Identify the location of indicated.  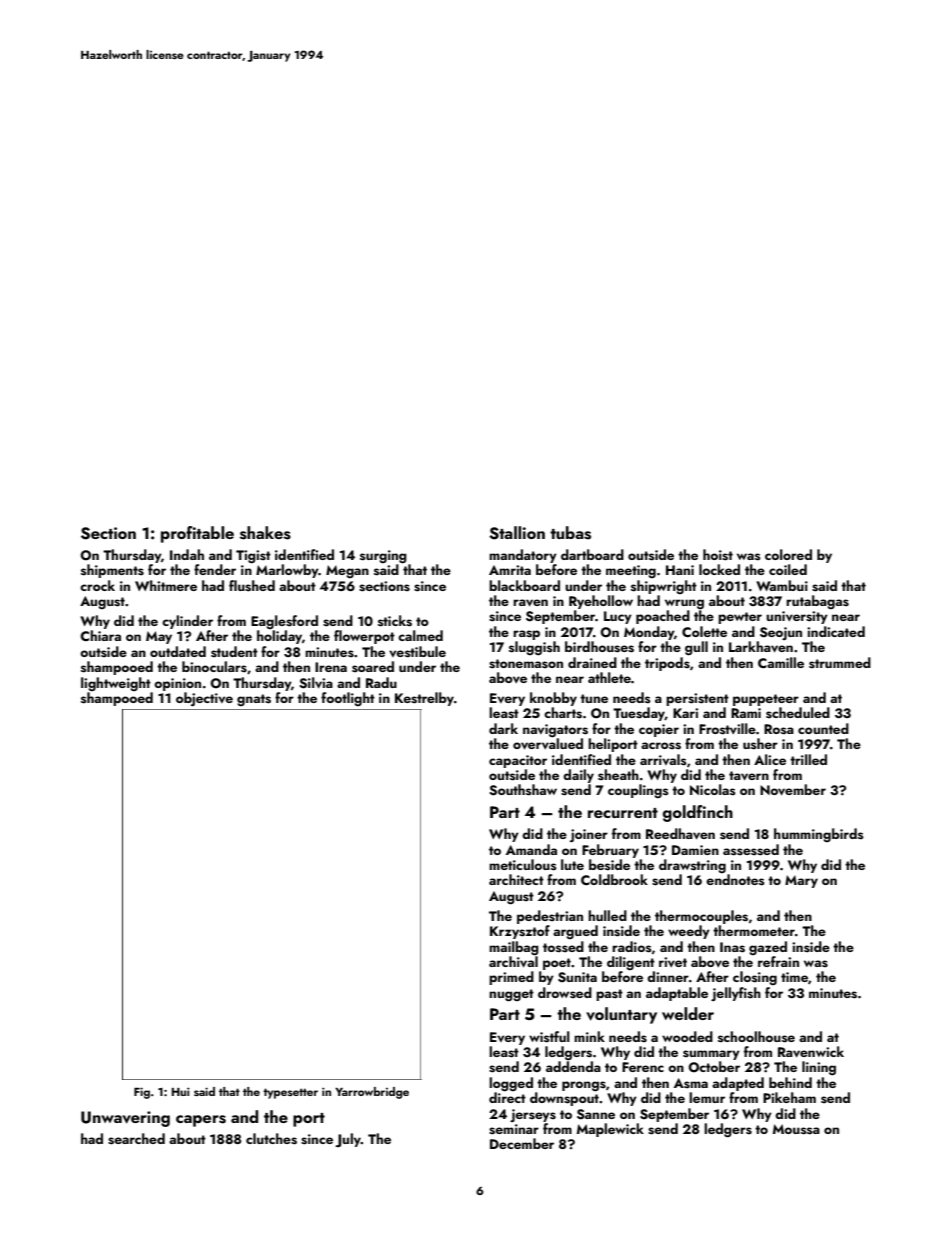
(836, 631).
